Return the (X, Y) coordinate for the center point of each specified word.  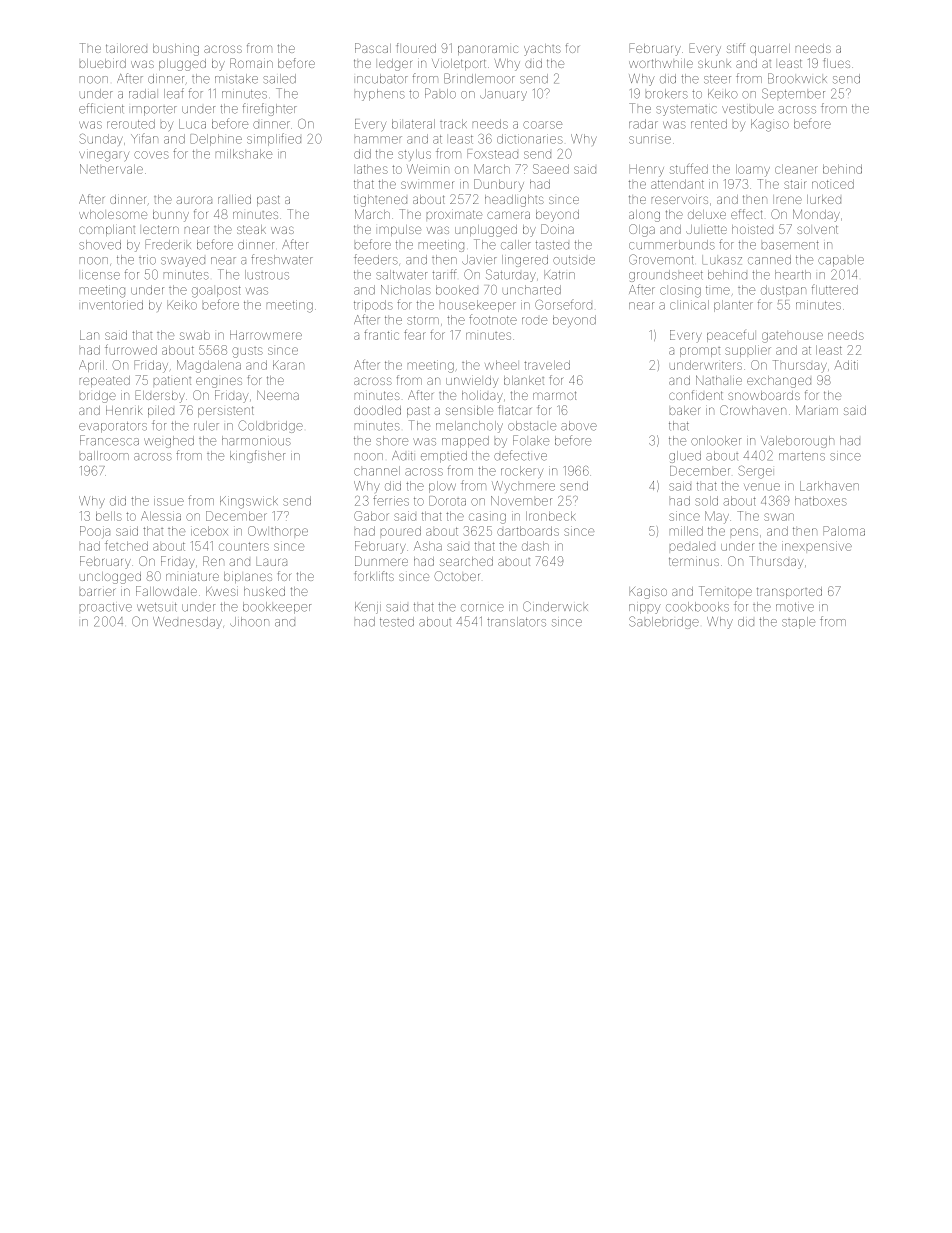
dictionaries (530, 139)
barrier (97, 592)
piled (161, 411)
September (793, 93)
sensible (469, 410)
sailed (279, 79)
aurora (194, 200)
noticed (833, 184)
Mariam (817, 410)
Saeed (551, 169)
